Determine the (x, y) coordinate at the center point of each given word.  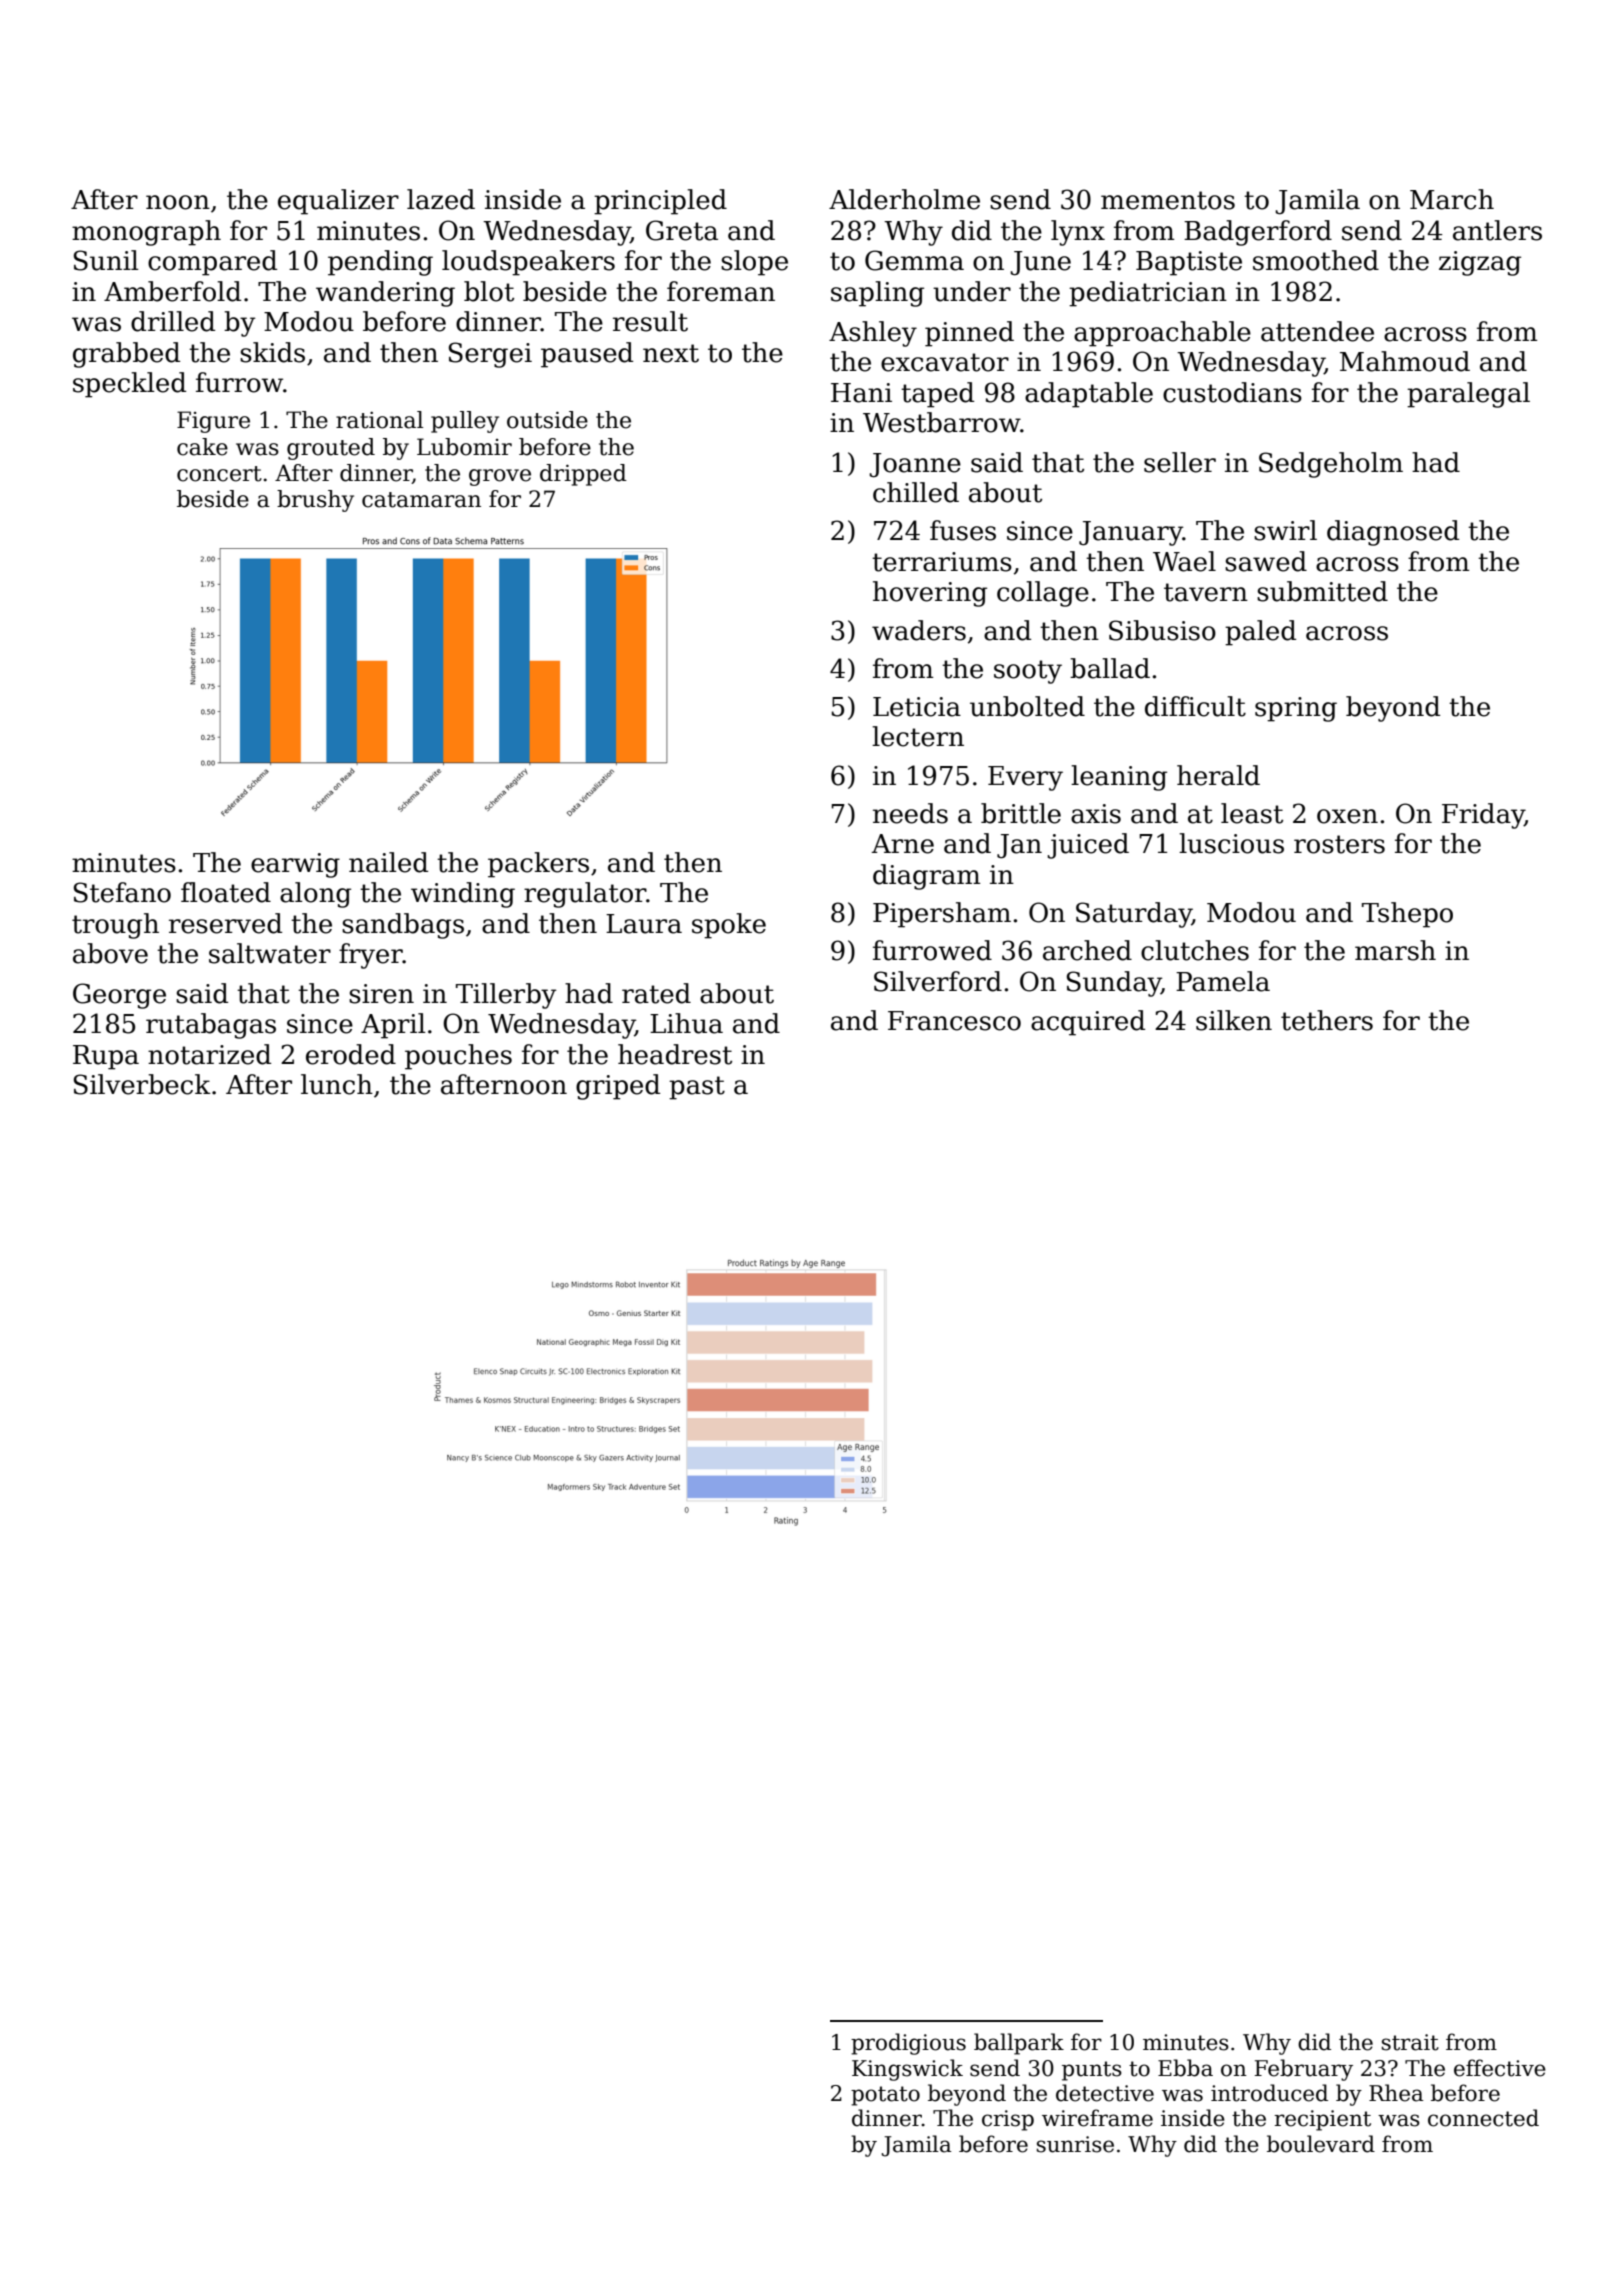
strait (1410, 2042)
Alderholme (904, 199)
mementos (1168, 200)
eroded (351, 1054)
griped (618, 1087)
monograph (146, 233)
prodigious (908, 2044)
